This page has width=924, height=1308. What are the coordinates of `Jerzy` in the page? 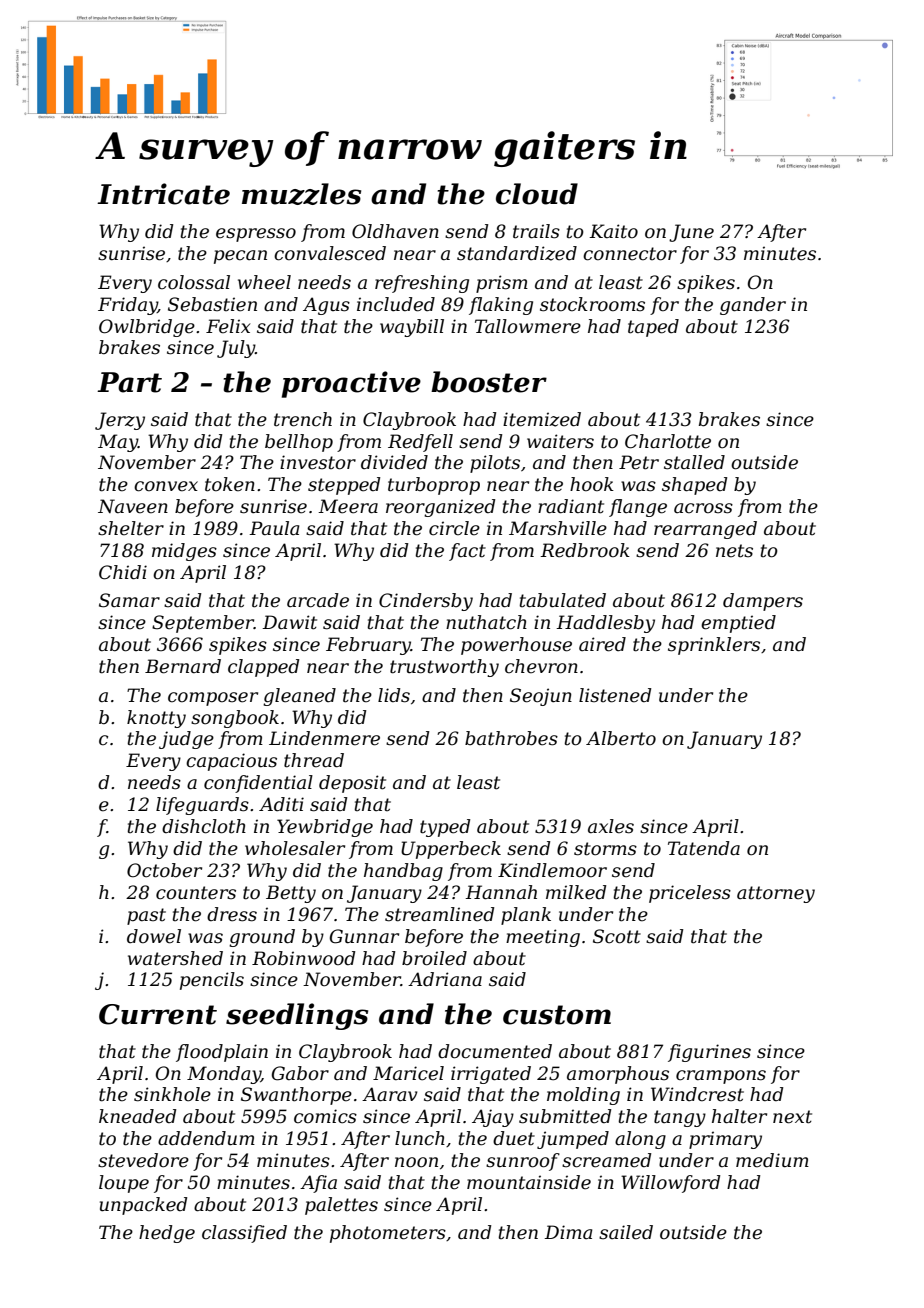 It's located at (120, 421).
